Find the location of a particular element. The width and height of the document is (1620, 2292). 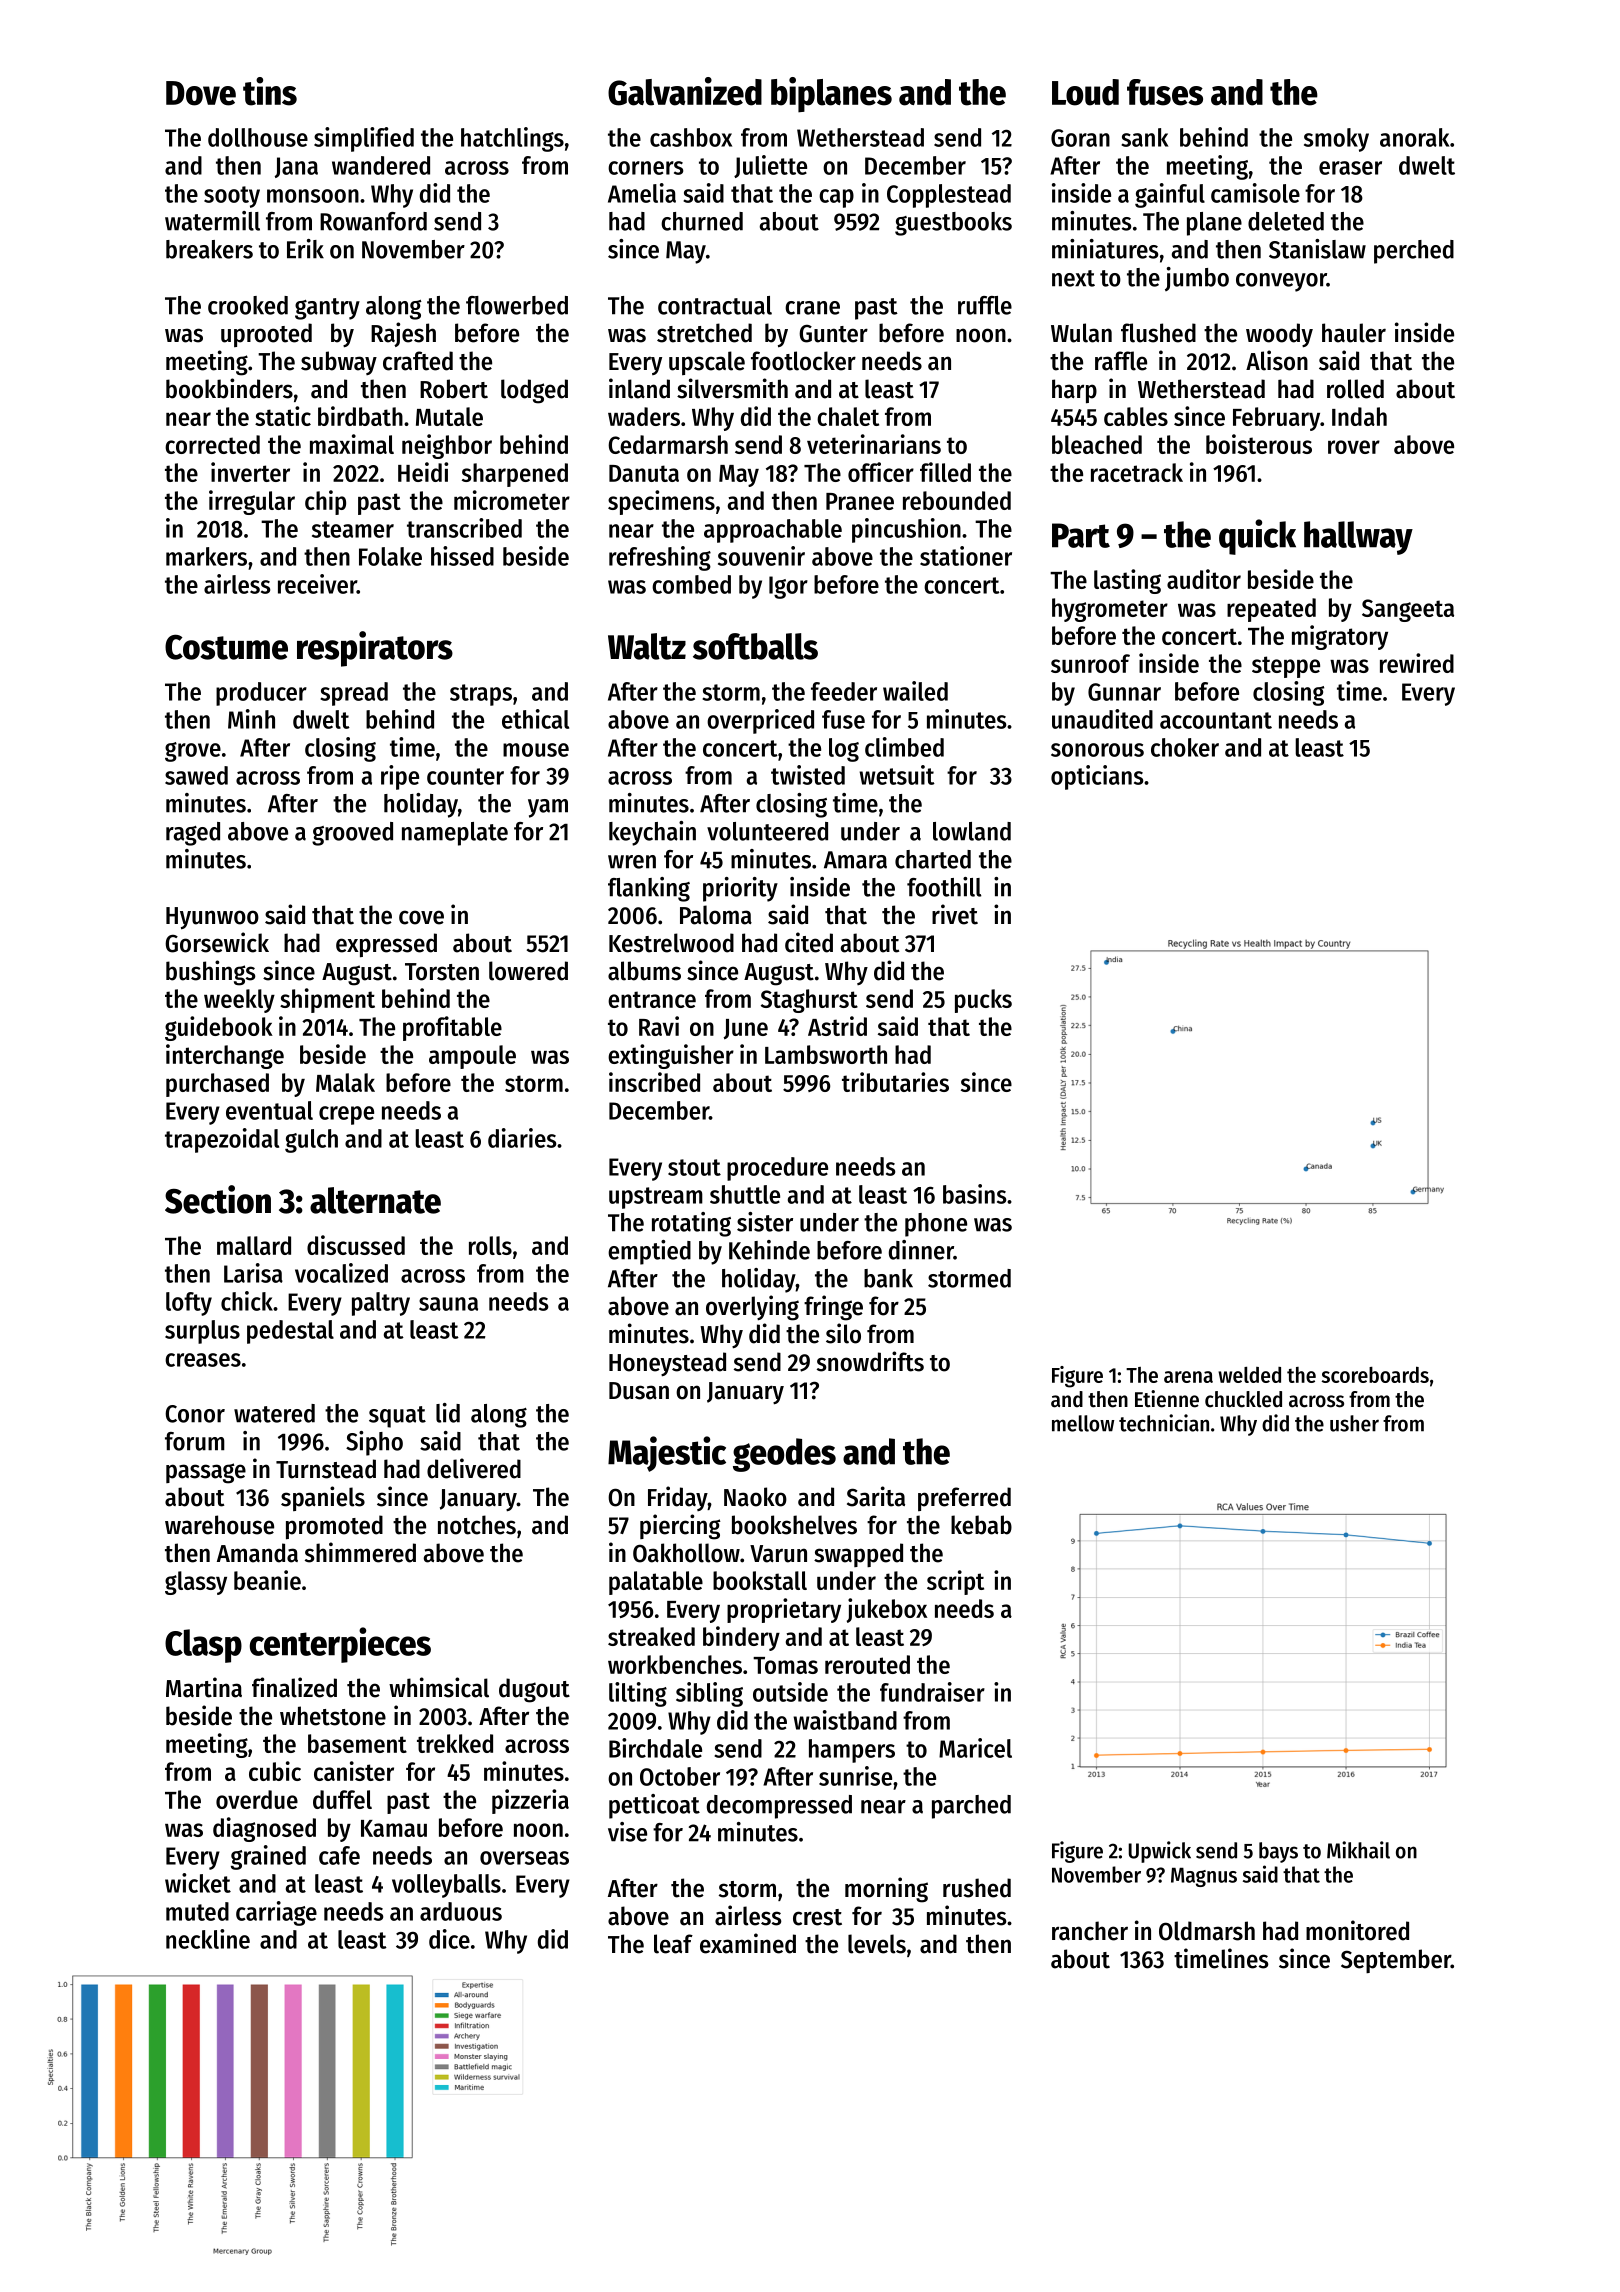

racetrack is located at coordinates (1137, 472).
